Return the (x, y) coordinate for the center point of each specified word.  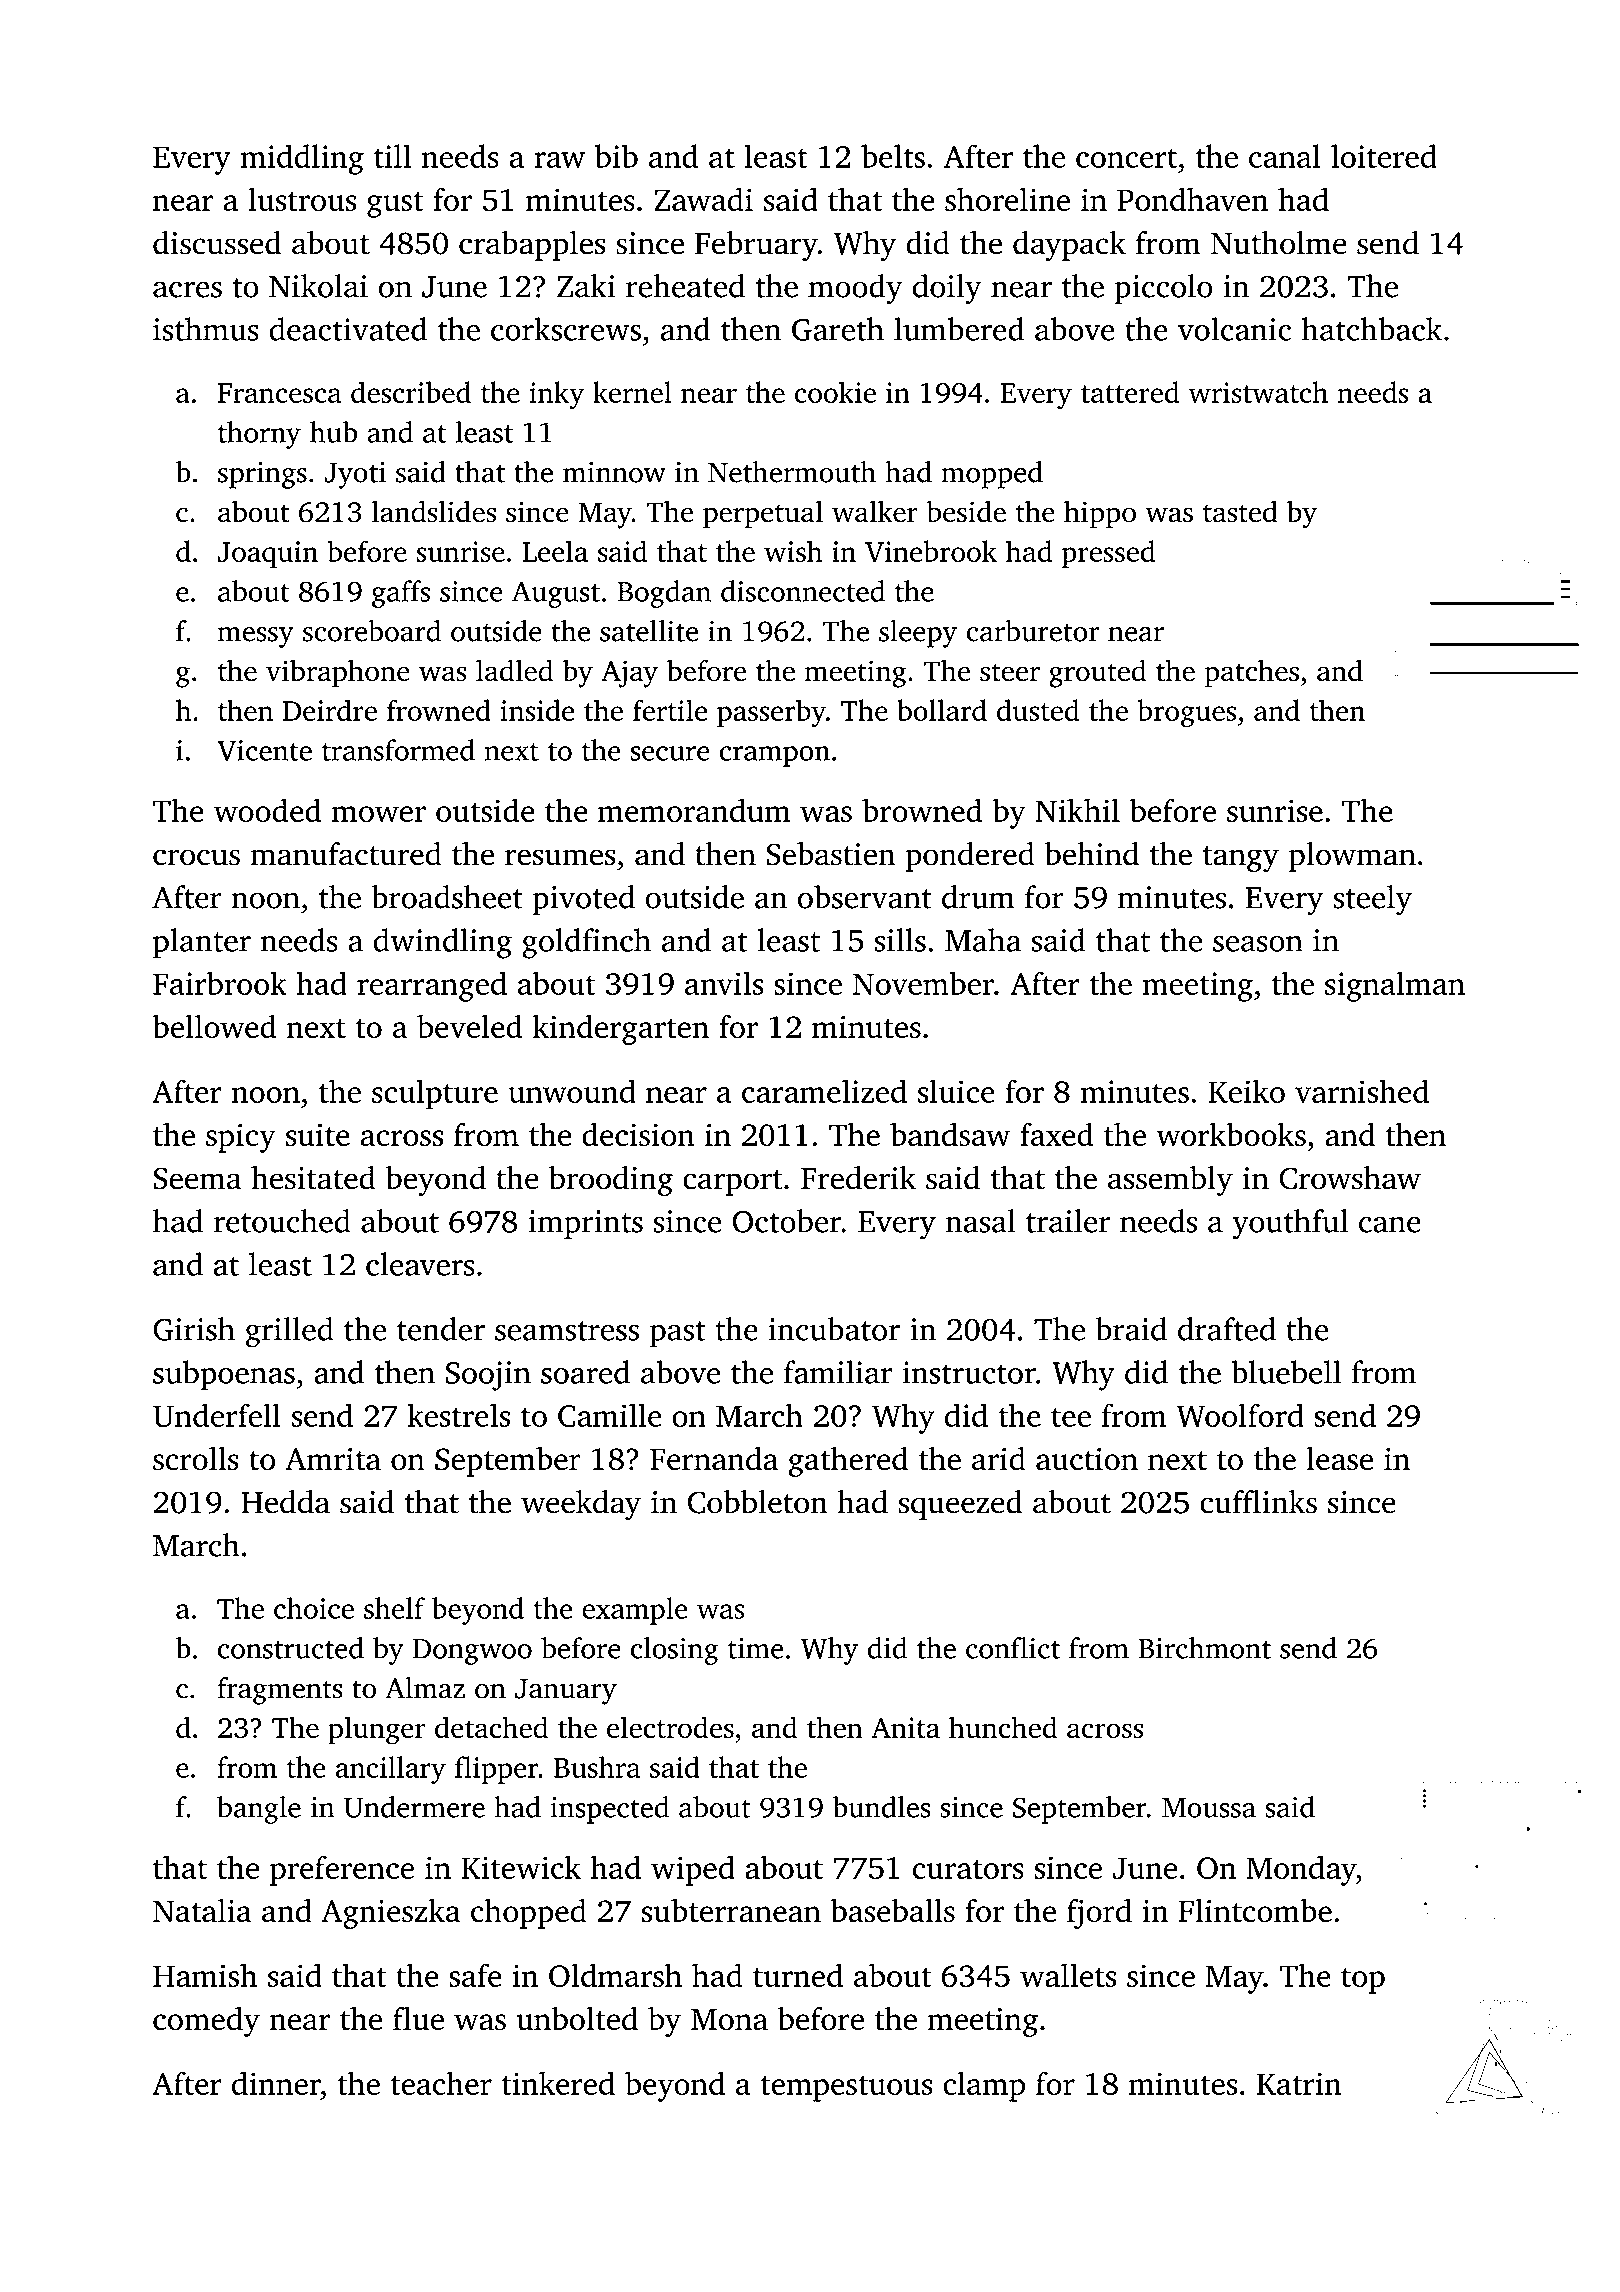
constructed (291, 1648)
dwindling (442, 943)
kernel (632, 392)
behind (1092, 854)
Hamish (205, 1975)
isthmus (206, 329)
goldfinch (586, 943)
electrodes (670, 1727)
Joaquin (268, 554)
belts (893, 156)
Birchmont (1204, 1648)
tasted (1240, 511)
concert (1126, 158)
